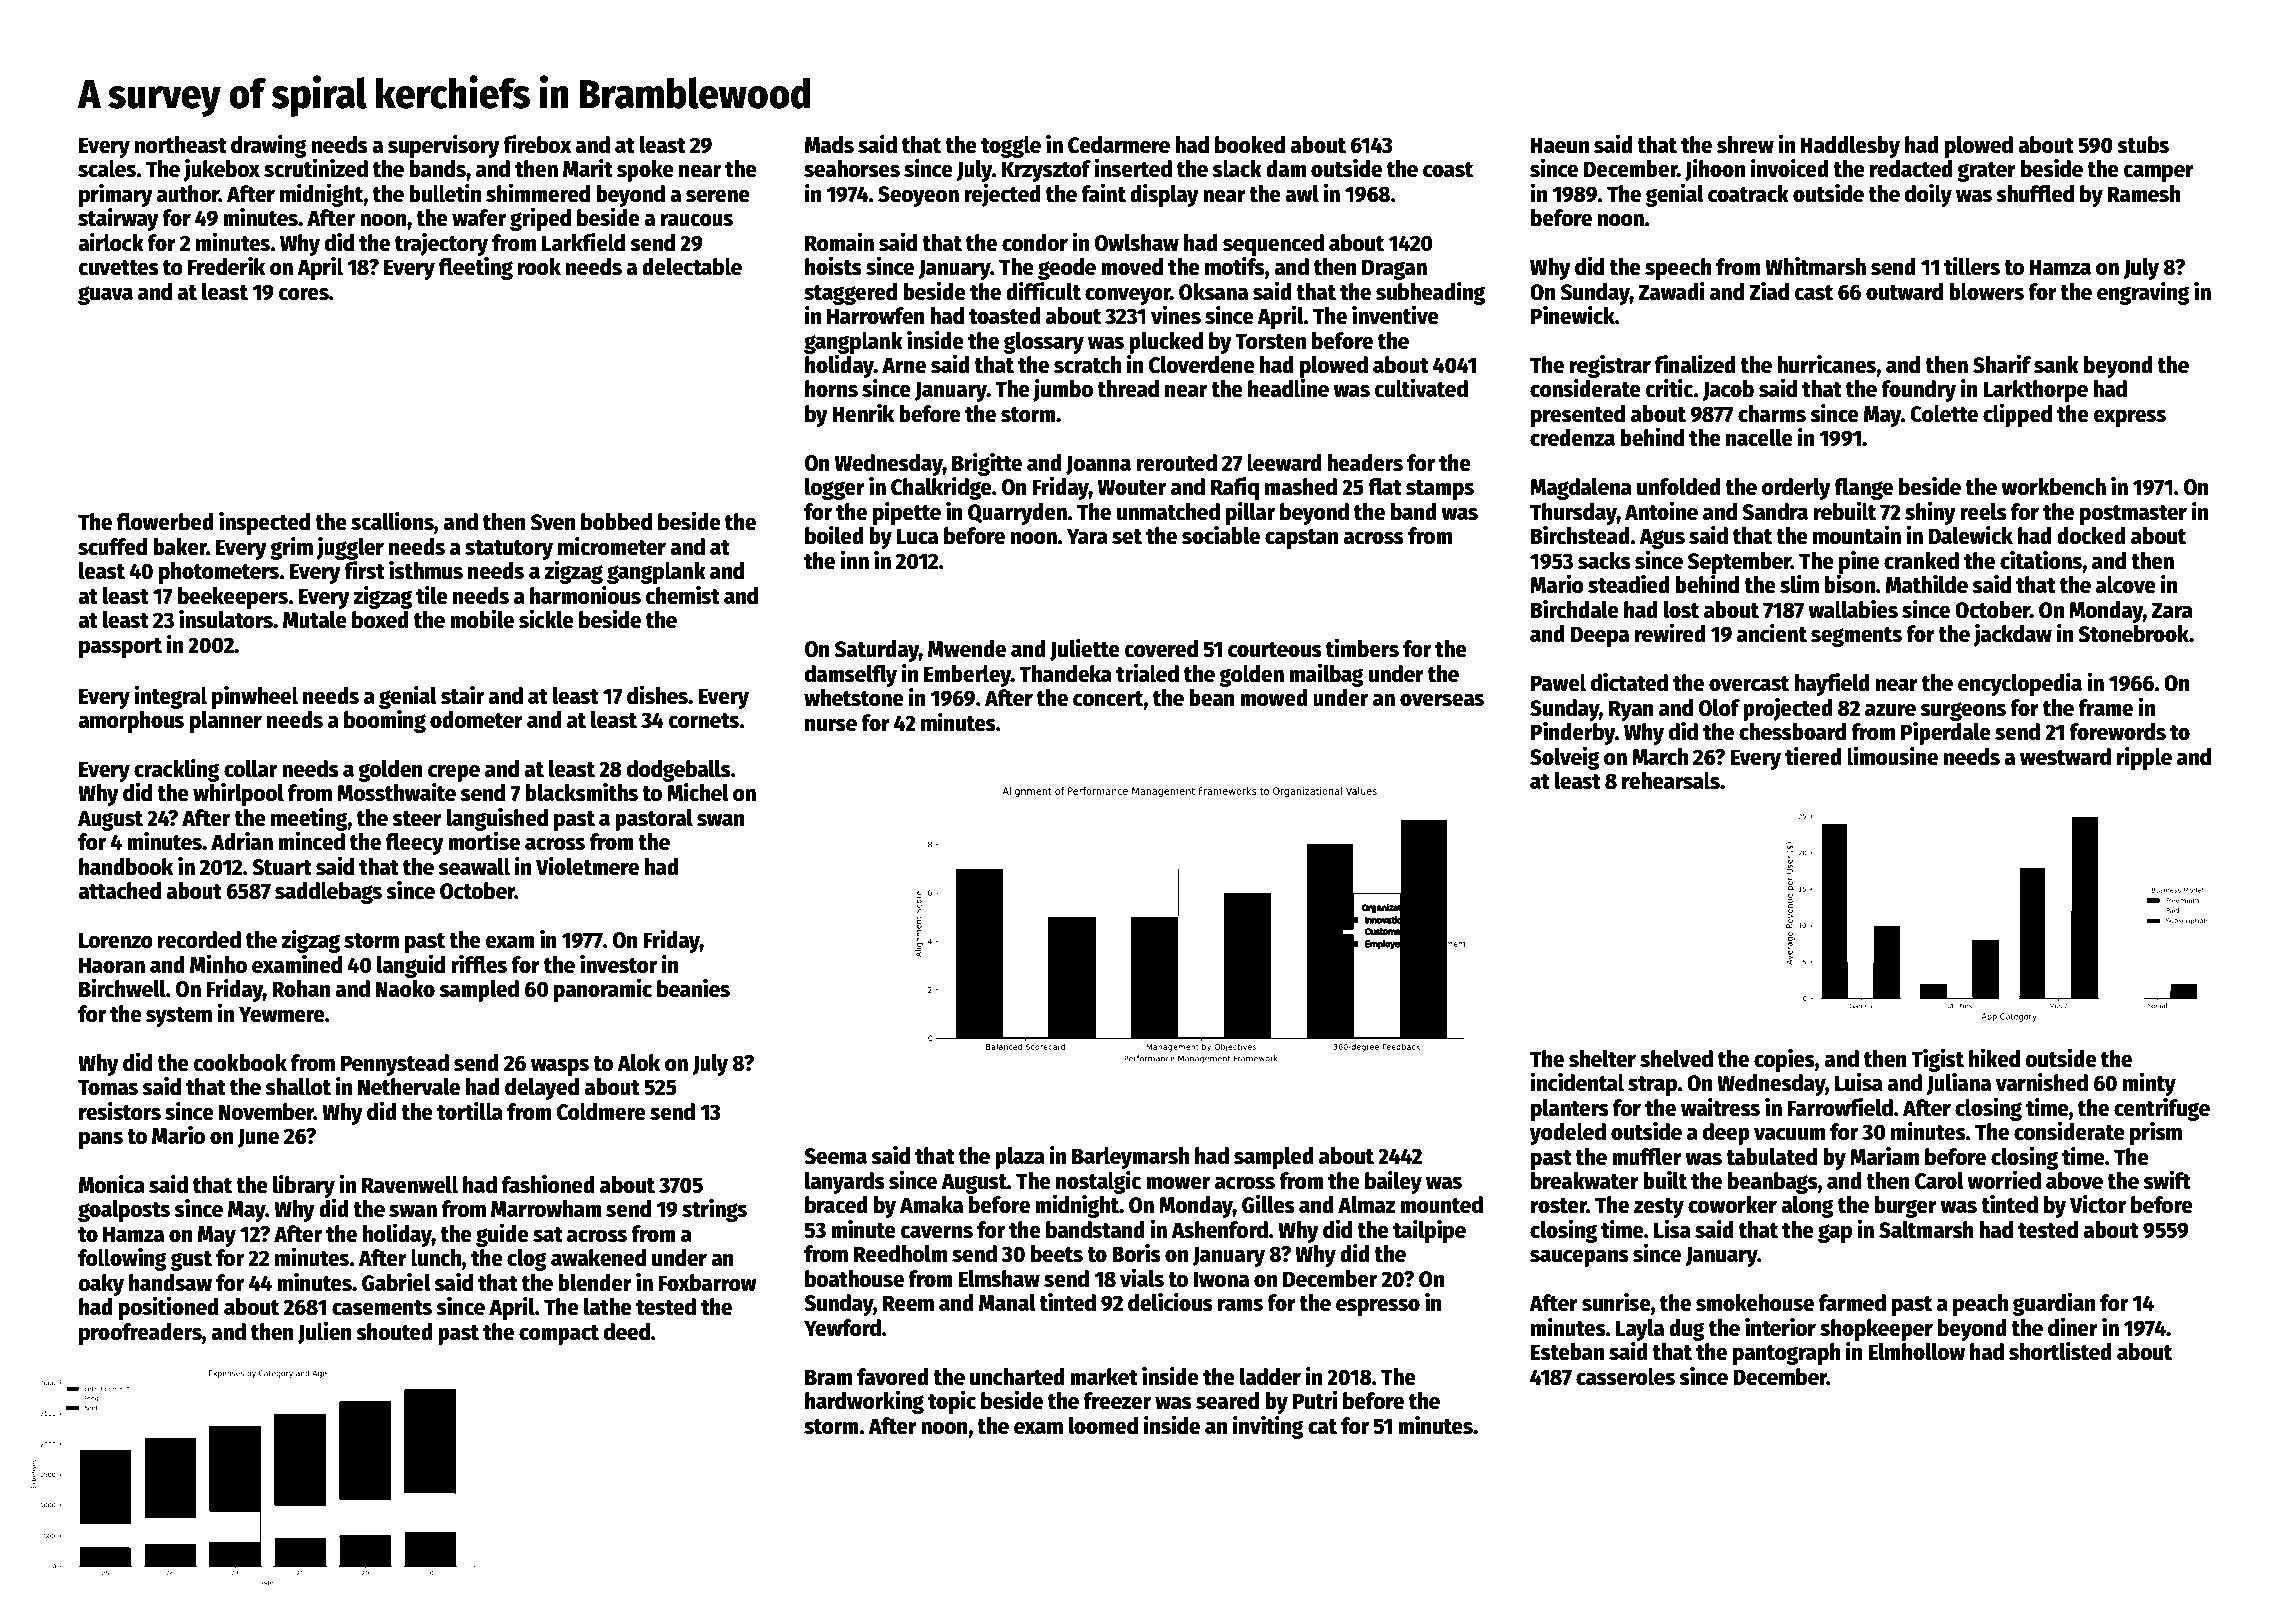 The image size is (2292, 1620). Describe the element at coordinates (1857, 535) in the image. I see `mountain` at that location.
